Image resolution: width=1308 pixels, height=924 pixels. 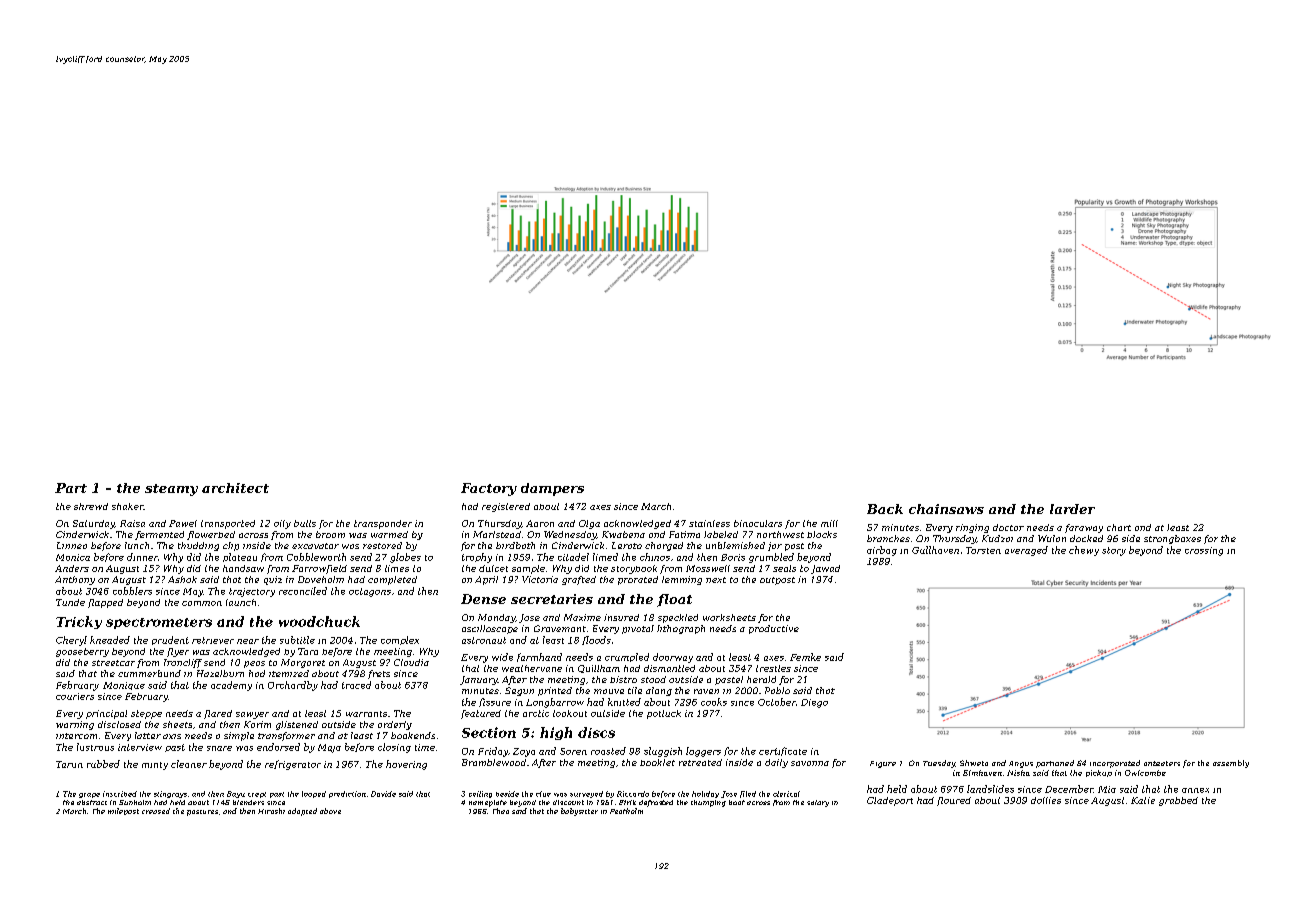 I want to click on adapted, so click(x=302, y=812).
